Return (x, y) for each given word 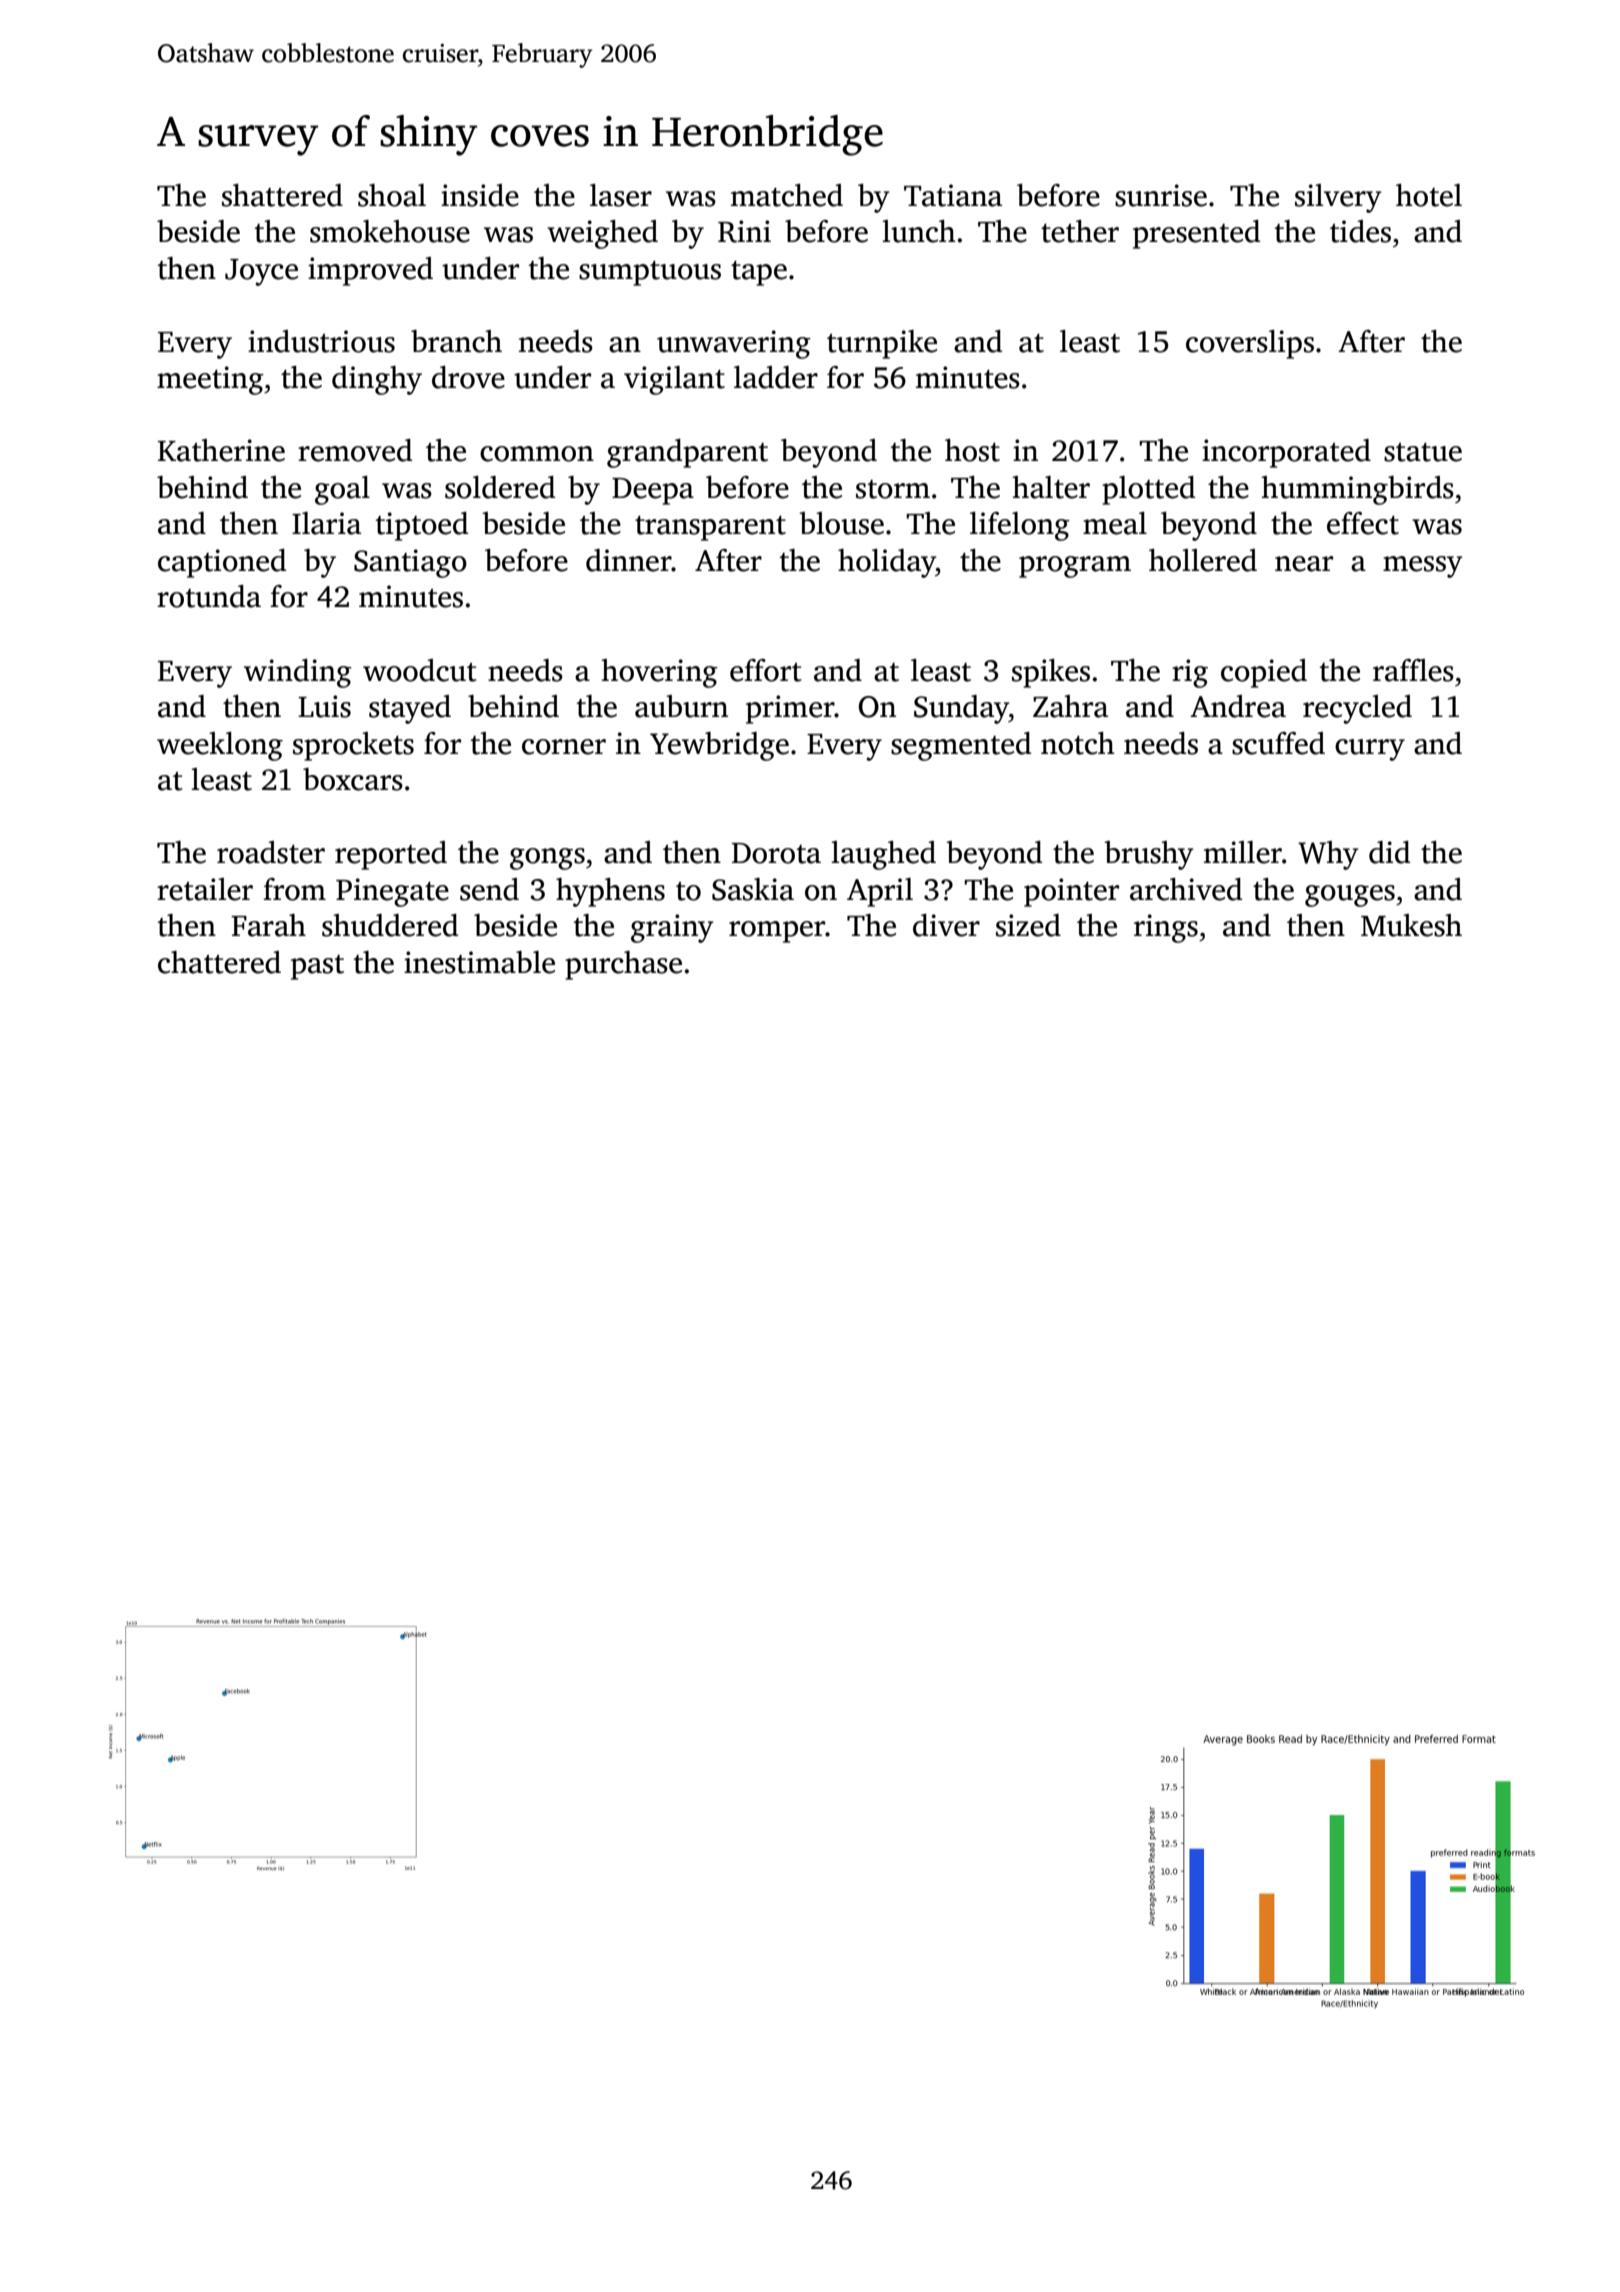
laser (621, 195)
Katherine (221, 450)
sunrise (1161, 195)
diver (946, 925)
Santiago (410, 563)
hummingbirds (1357, 490)
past (317, 967)
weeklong (220, 746)
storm (893, 489)
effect (1363, 523)
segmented (961, 746)
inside (480, 195)
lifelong (1020, 526)
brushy (1149, 855)
